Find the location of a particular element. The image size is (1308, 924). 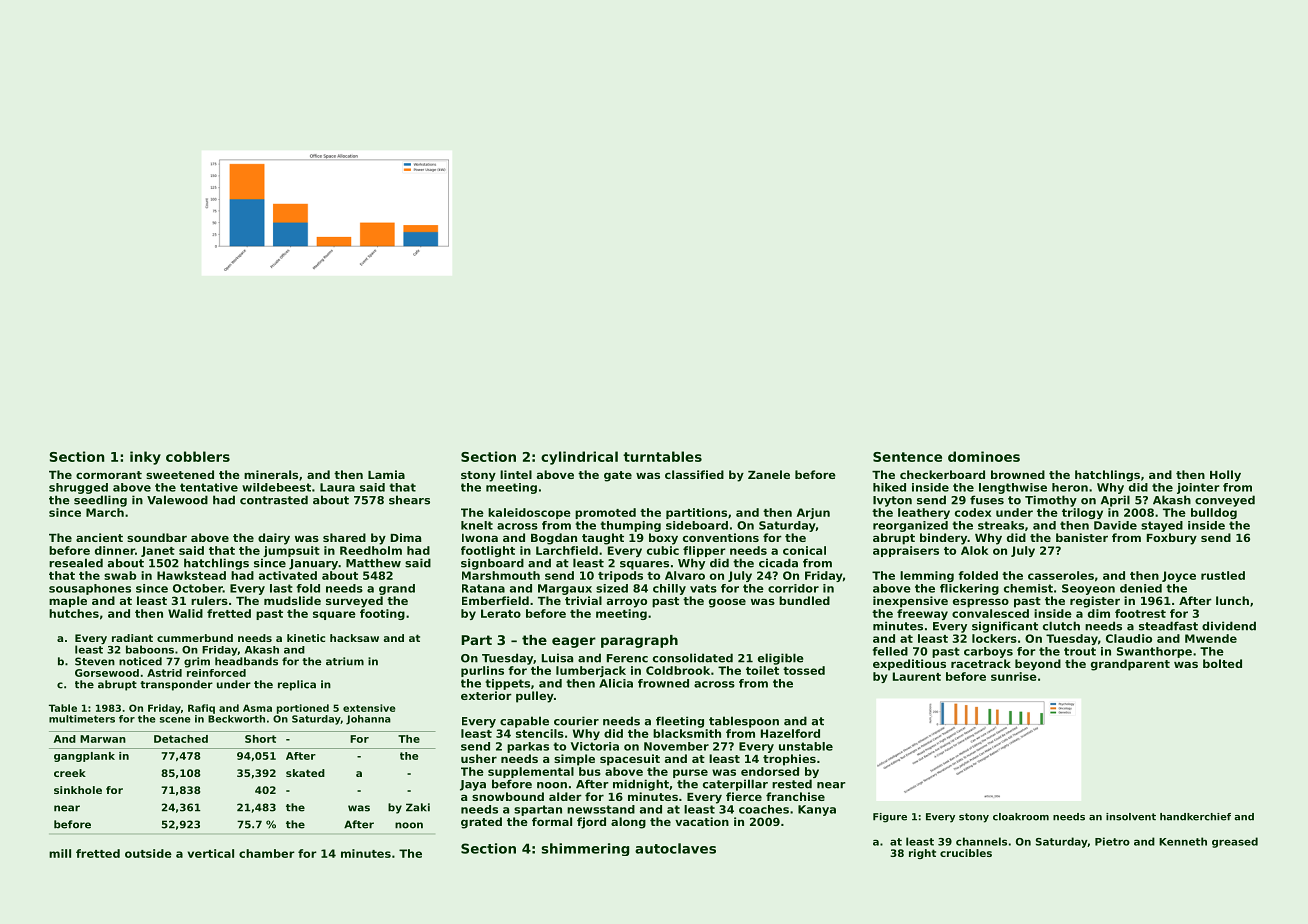

shimmering is located at coordinates (585, 849).
